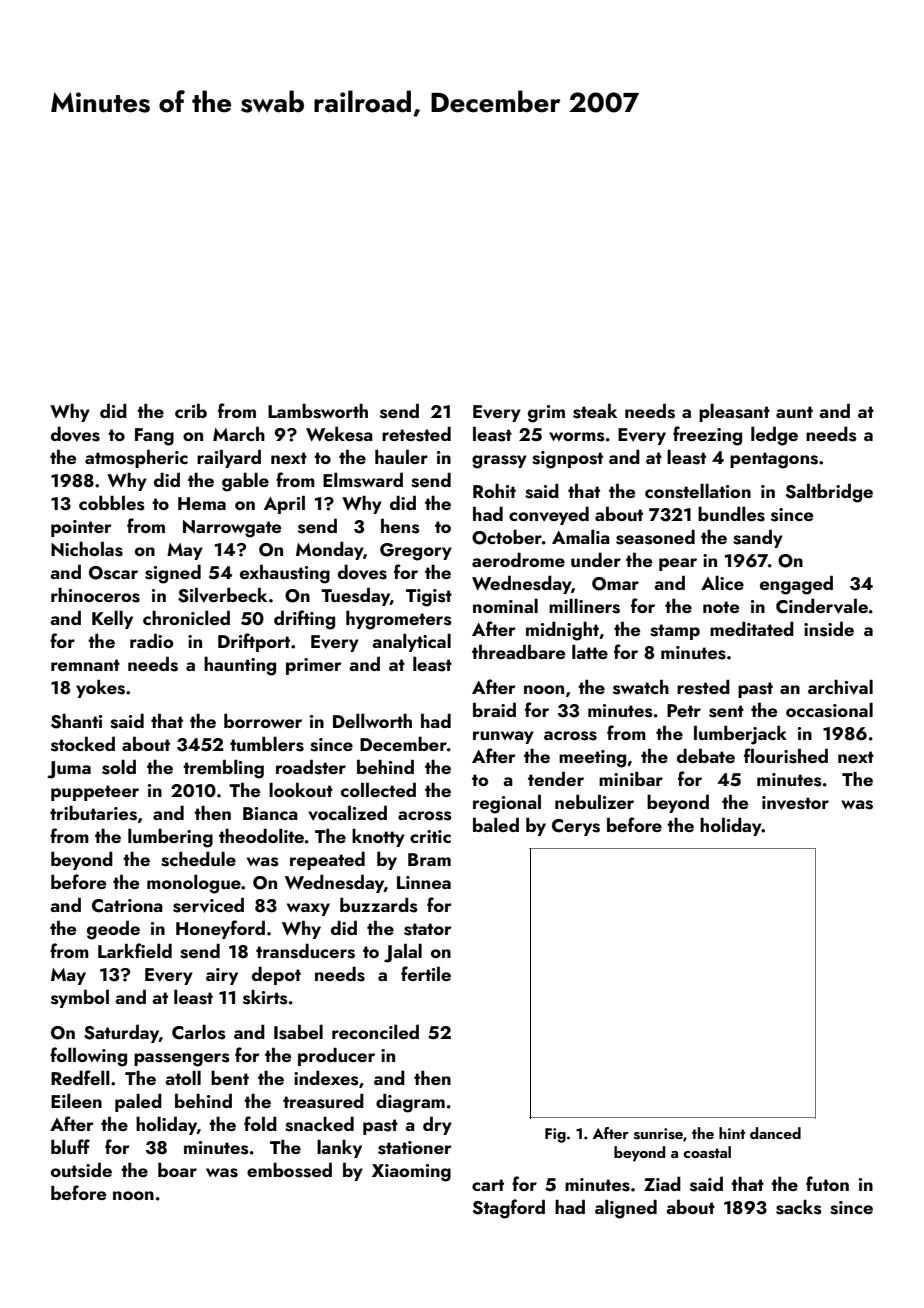  Describe the element at coordinates (507, 804) in the page. I see `regional` at that location.
